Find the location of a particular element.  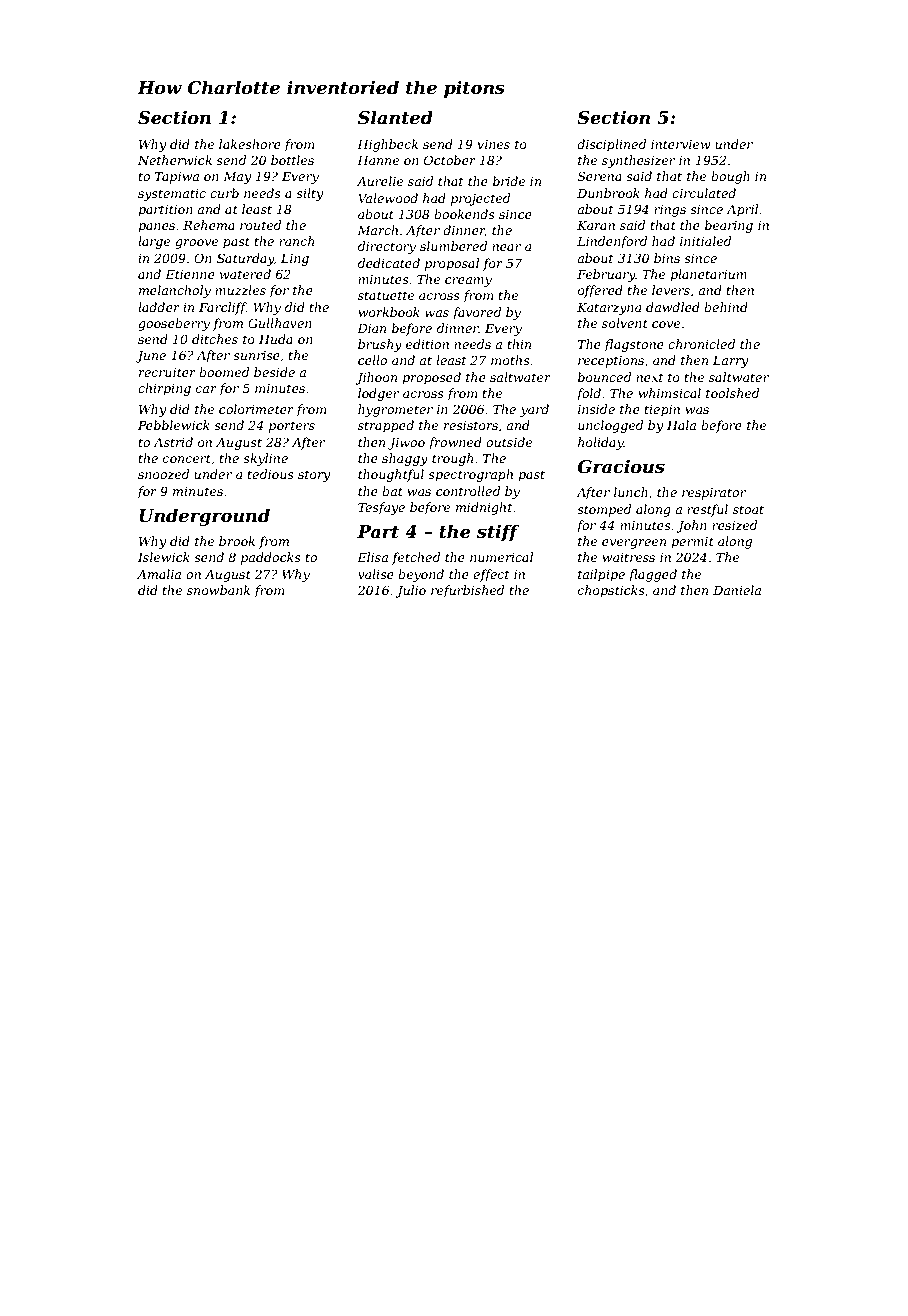

Amalia is located at coordinates (159, 574).
